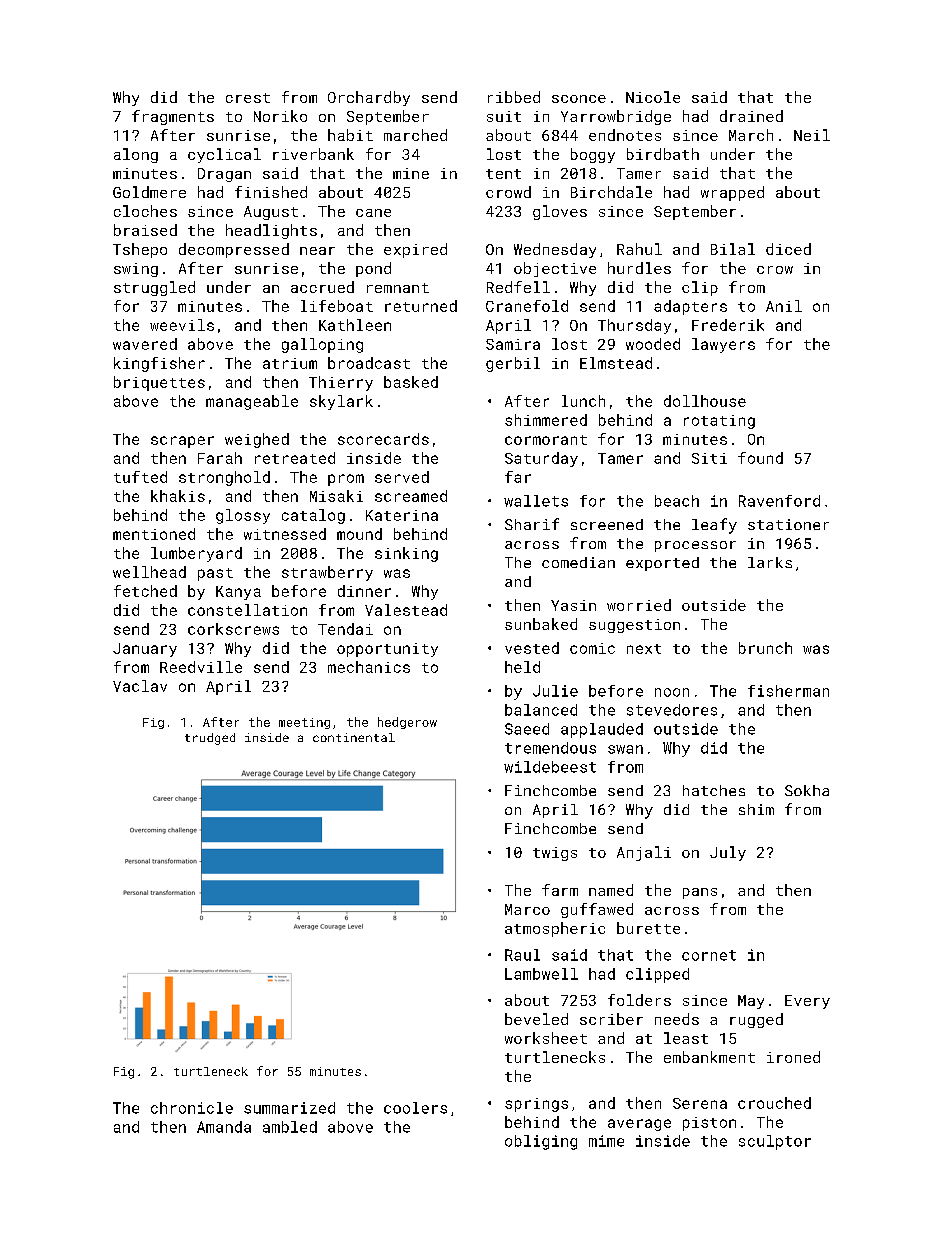  Describe the element at coordinates (415, 1108) in the image. I see `coolers` at that location.
